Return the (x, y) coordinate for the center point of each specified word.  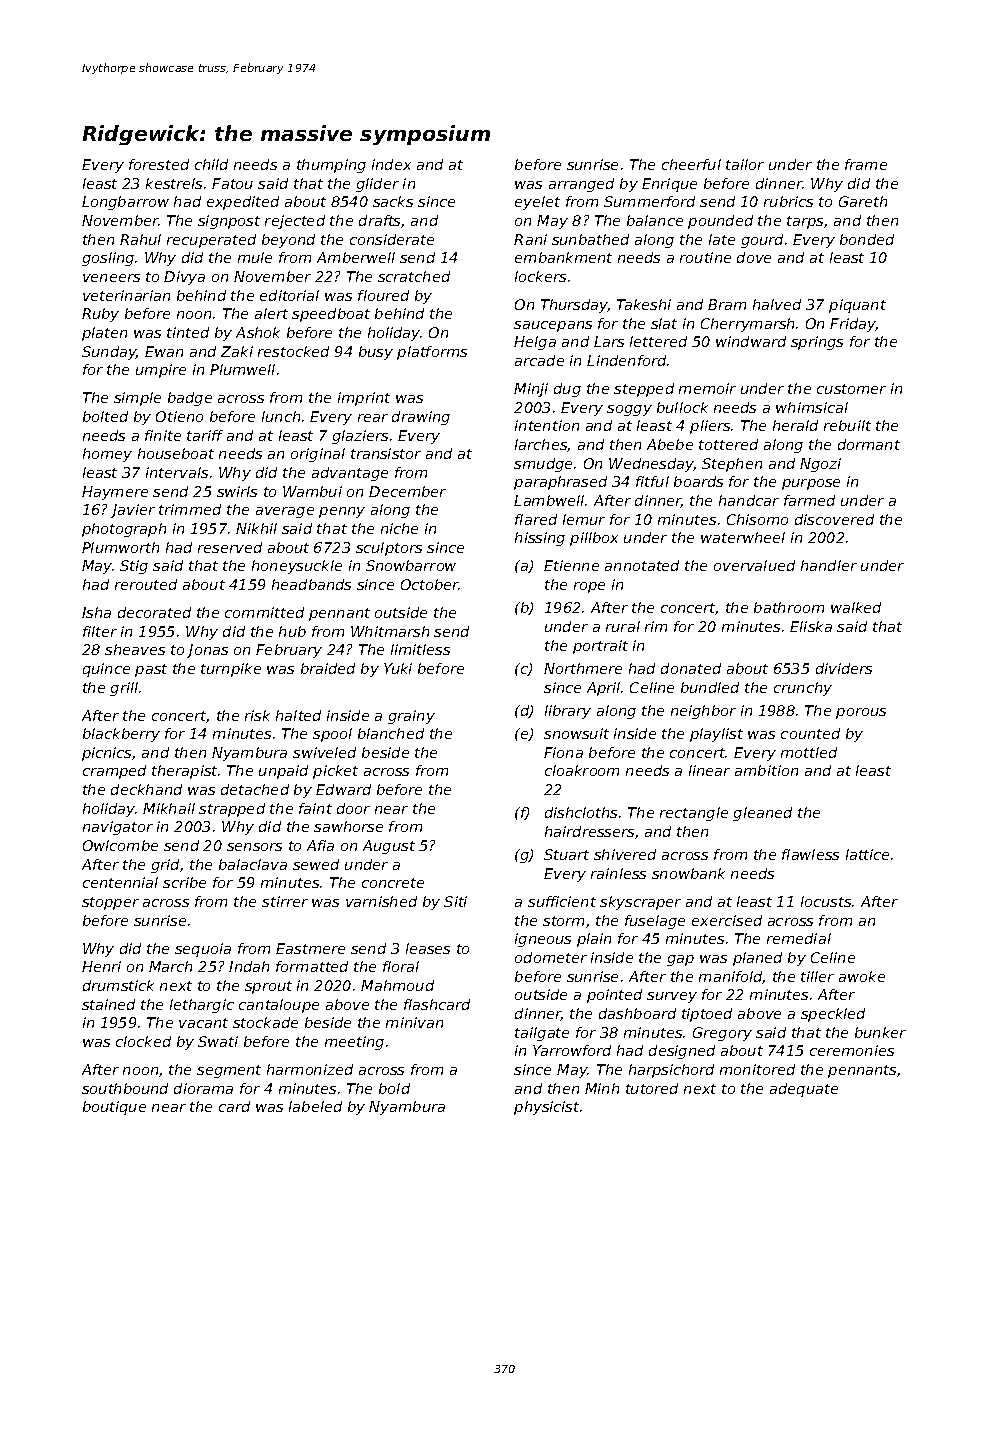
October (430, 584)
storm (563, 921)
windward (751, 341)
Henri (101, 966)
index (391, 164)
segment (229, 1071)
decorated (154, 612)
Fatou (232, 183)
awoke (862, 976)
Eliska (811, 626)
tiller (817, 976)
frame (866, 164)
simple (137, 399)
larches (541, 445)
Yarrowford (572, 1050)
